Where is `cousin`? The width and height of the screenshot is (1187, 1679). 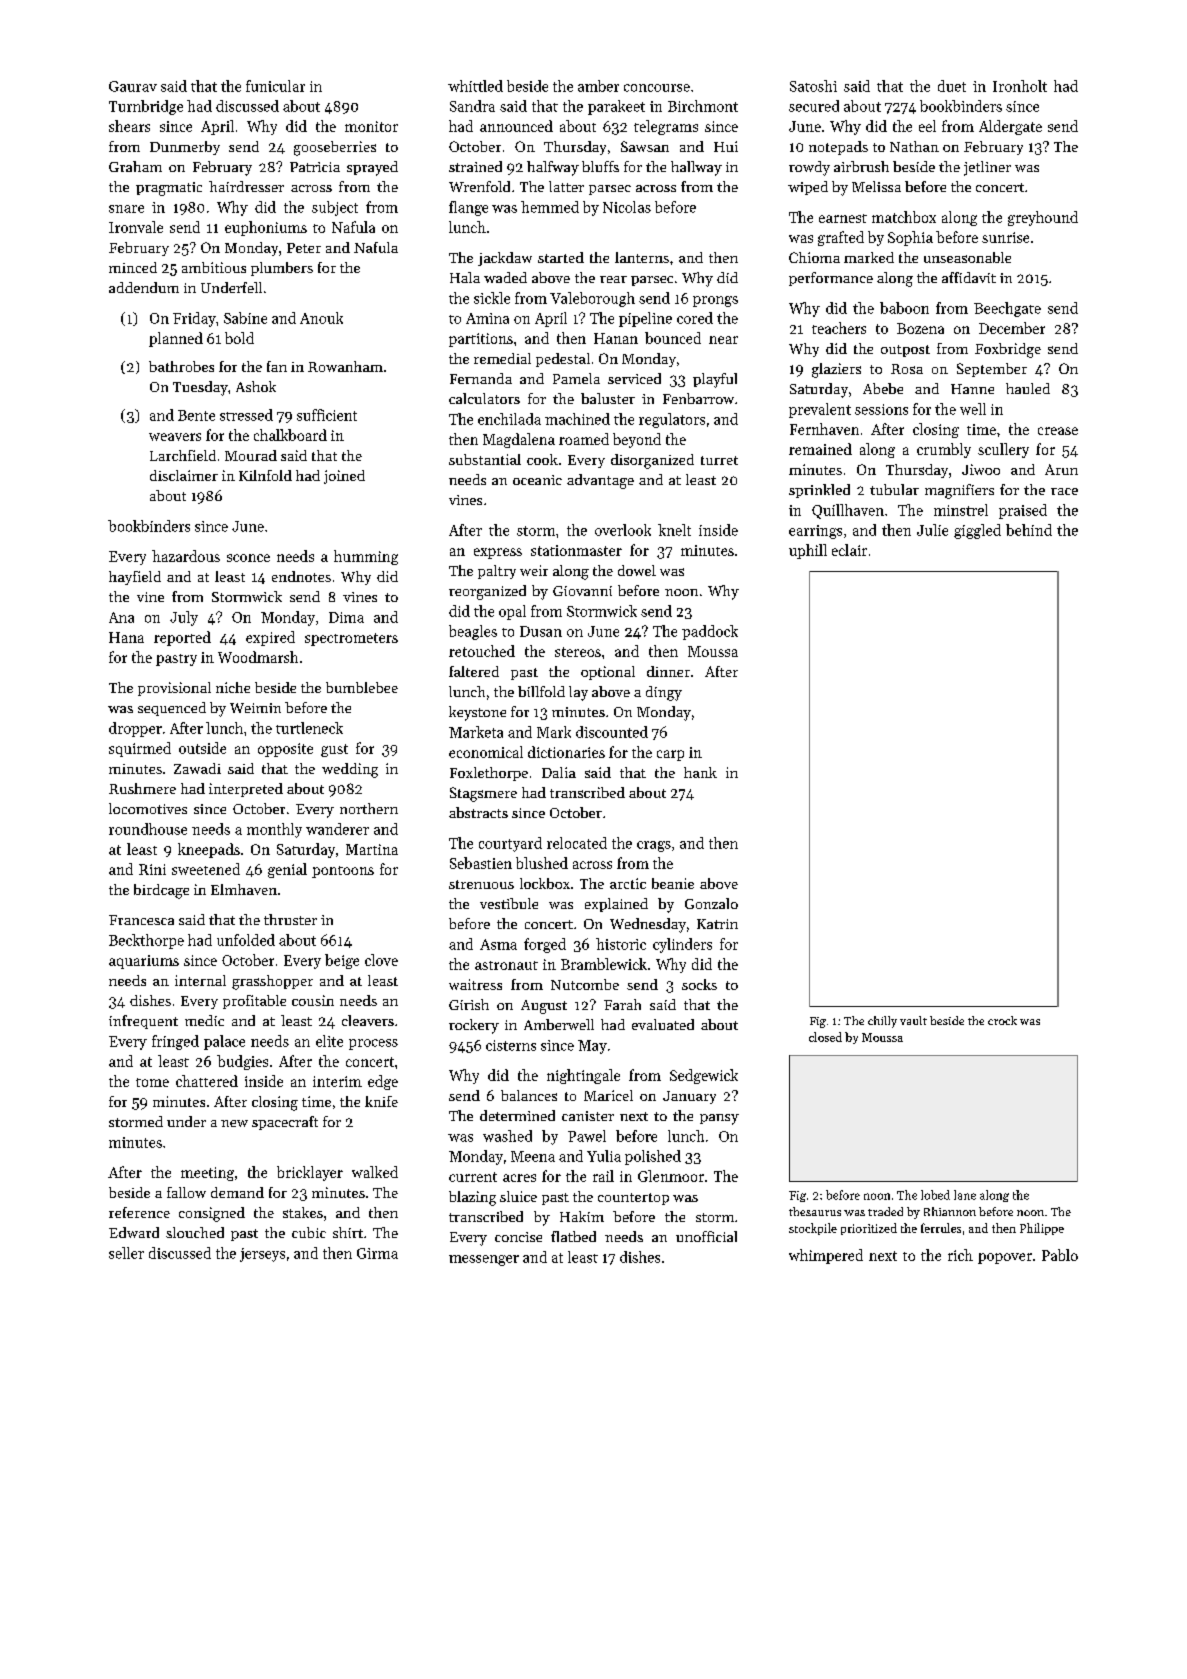
cousin is located at coordinates (313, 1000).
